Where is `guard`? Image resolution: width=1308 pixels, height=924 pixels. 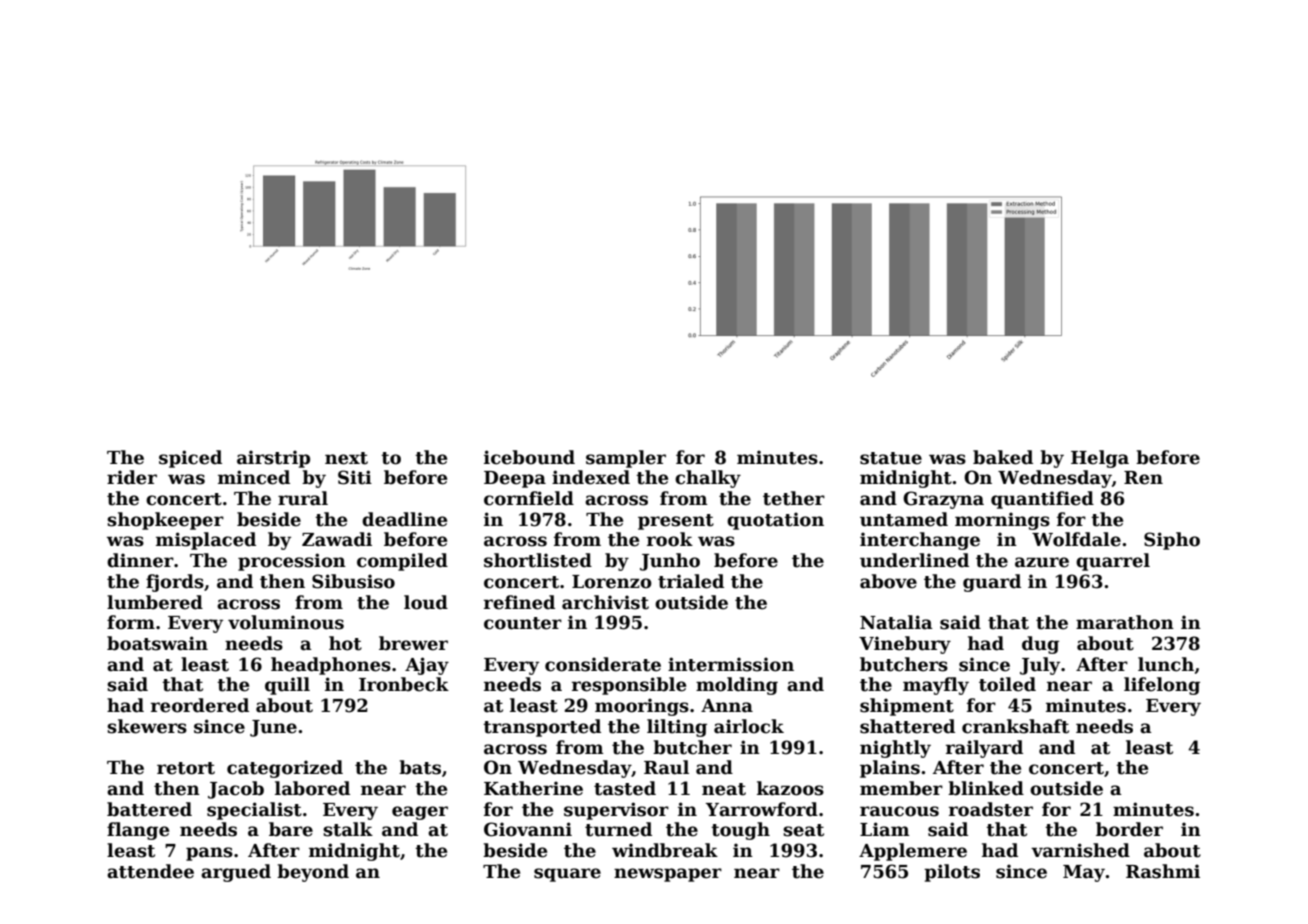
guard is located at coordinates (992, 583).
